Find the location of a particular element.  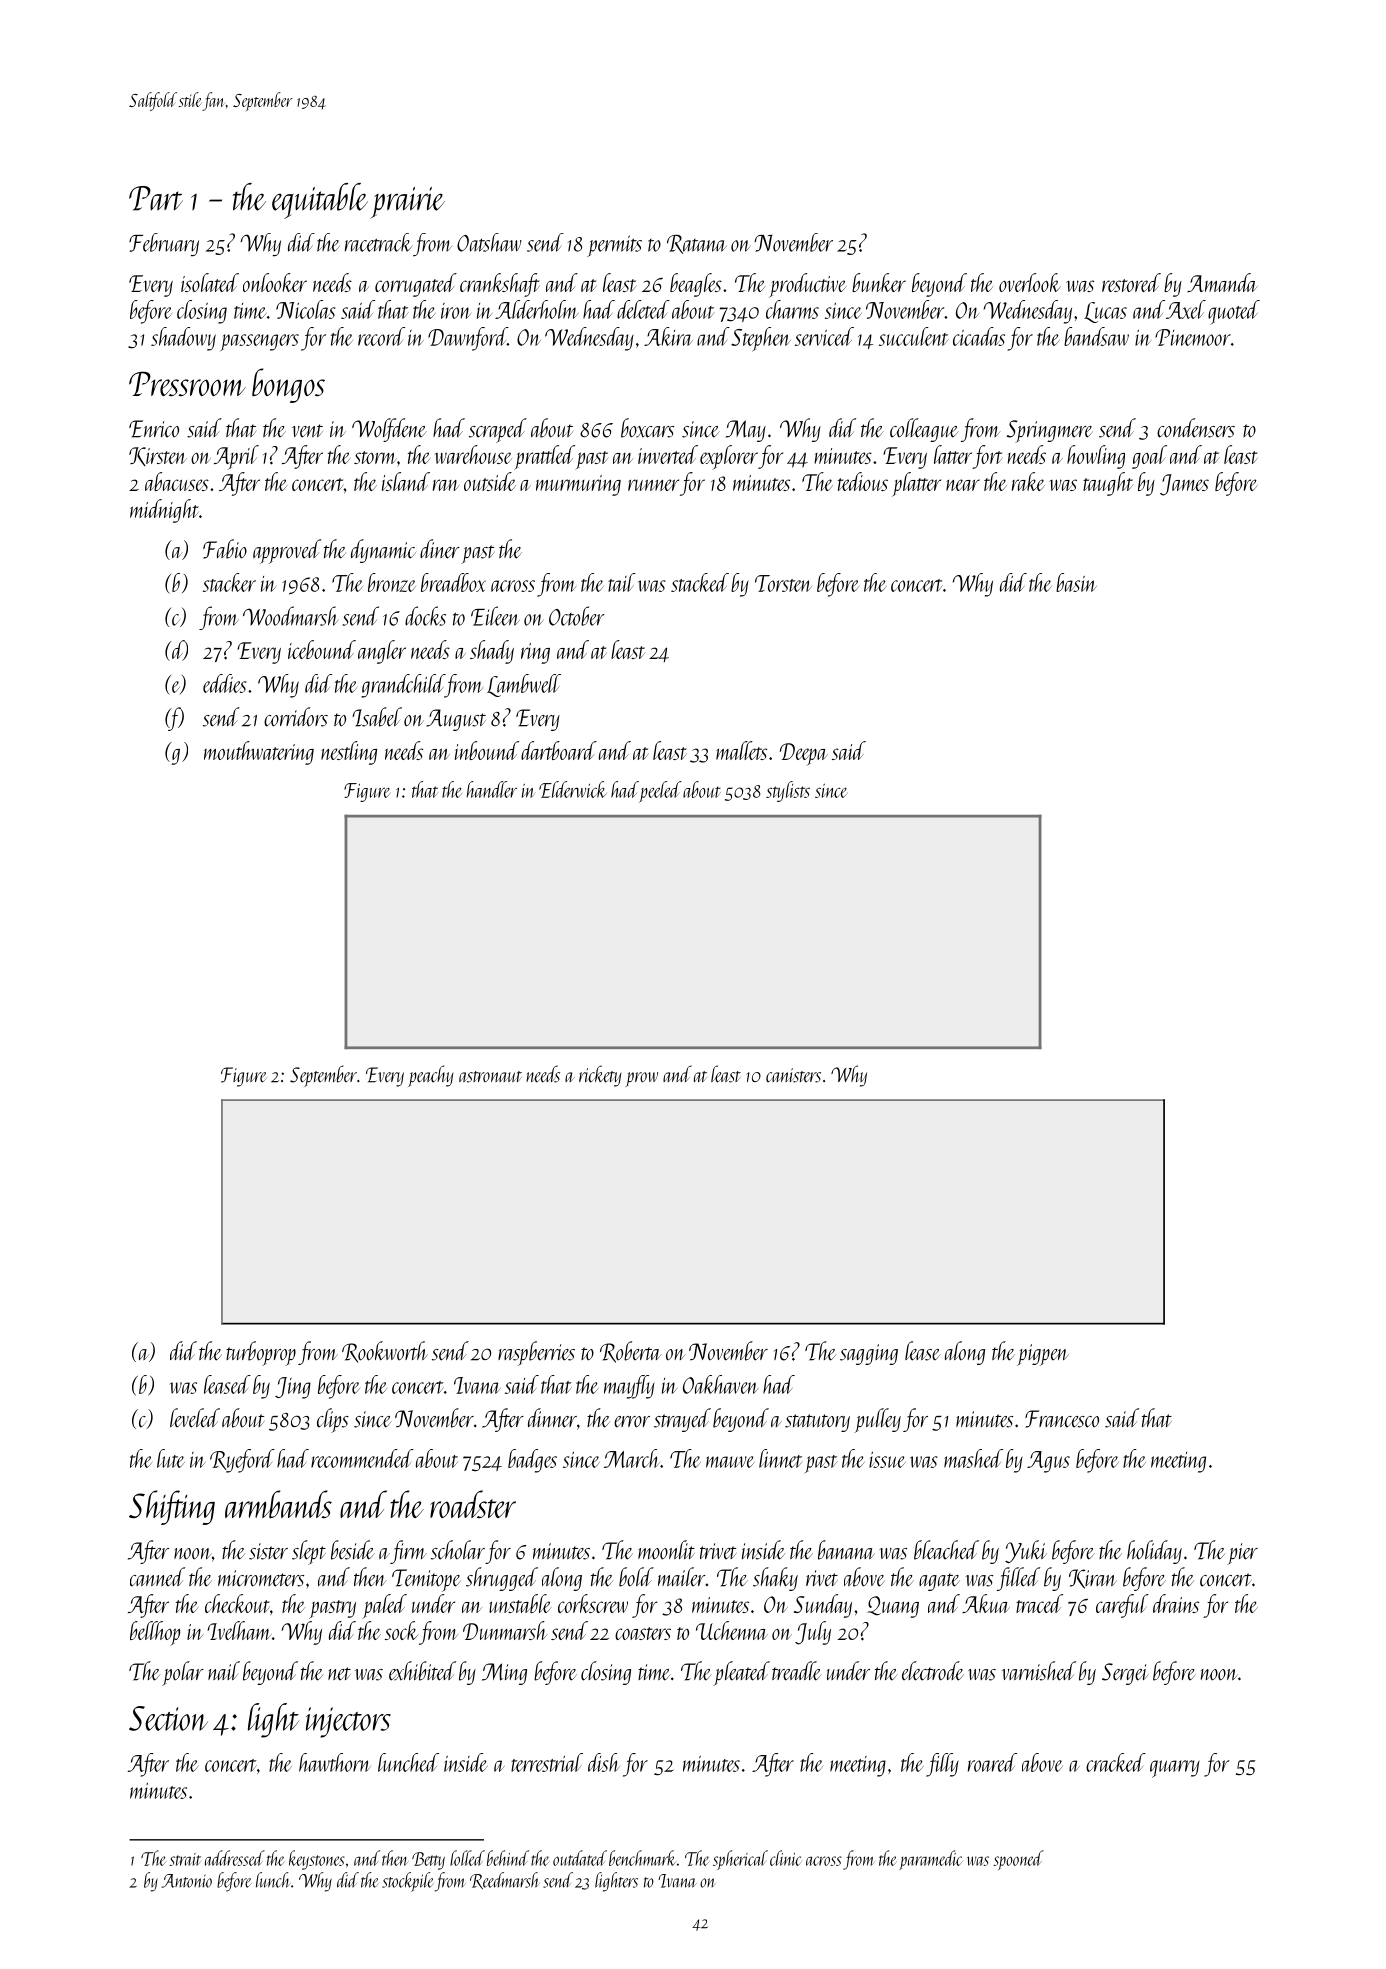

canisters is located at coordinates (793, 1075).
